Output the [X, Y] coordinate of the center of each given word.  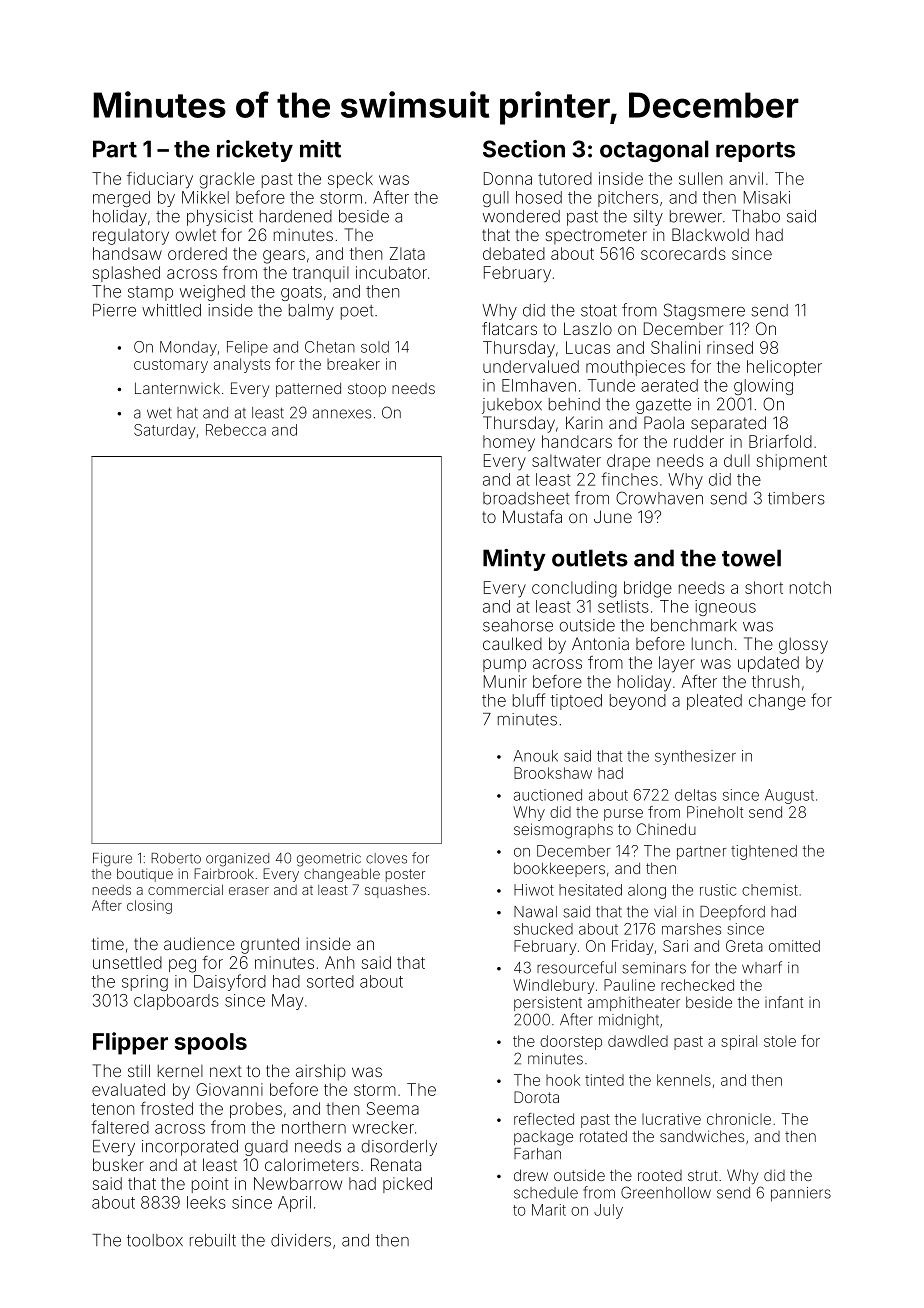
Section [524, 149]
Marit [549, 1210]
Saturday [165, 431]
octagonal [654, 151]
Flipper [130, 1043]
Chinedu [666, 829]
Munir [505, 681]
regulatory [131, 237]
